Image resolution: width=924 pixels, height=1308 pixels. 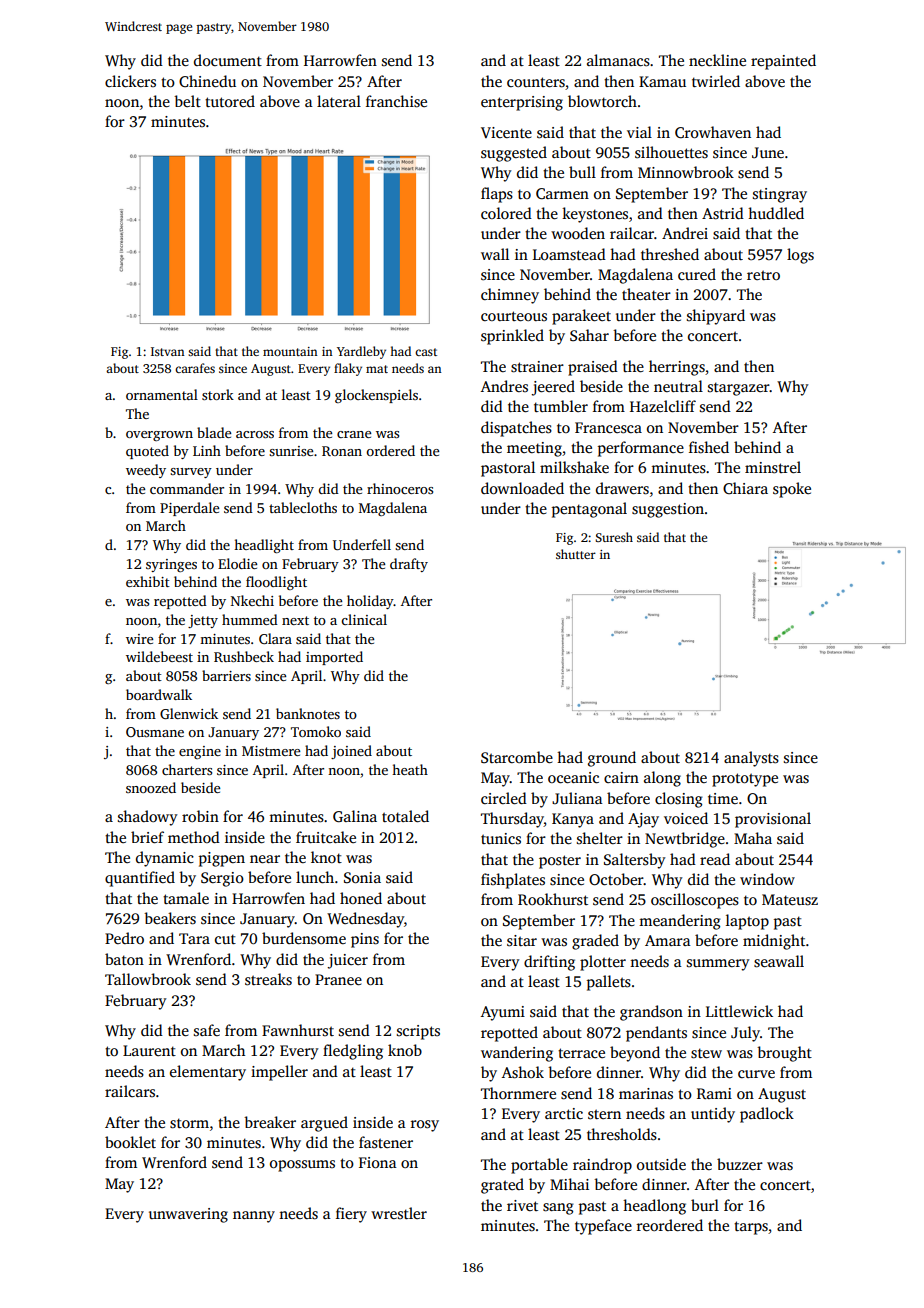 I want to click on storm, so click(x=189, y=1123).
